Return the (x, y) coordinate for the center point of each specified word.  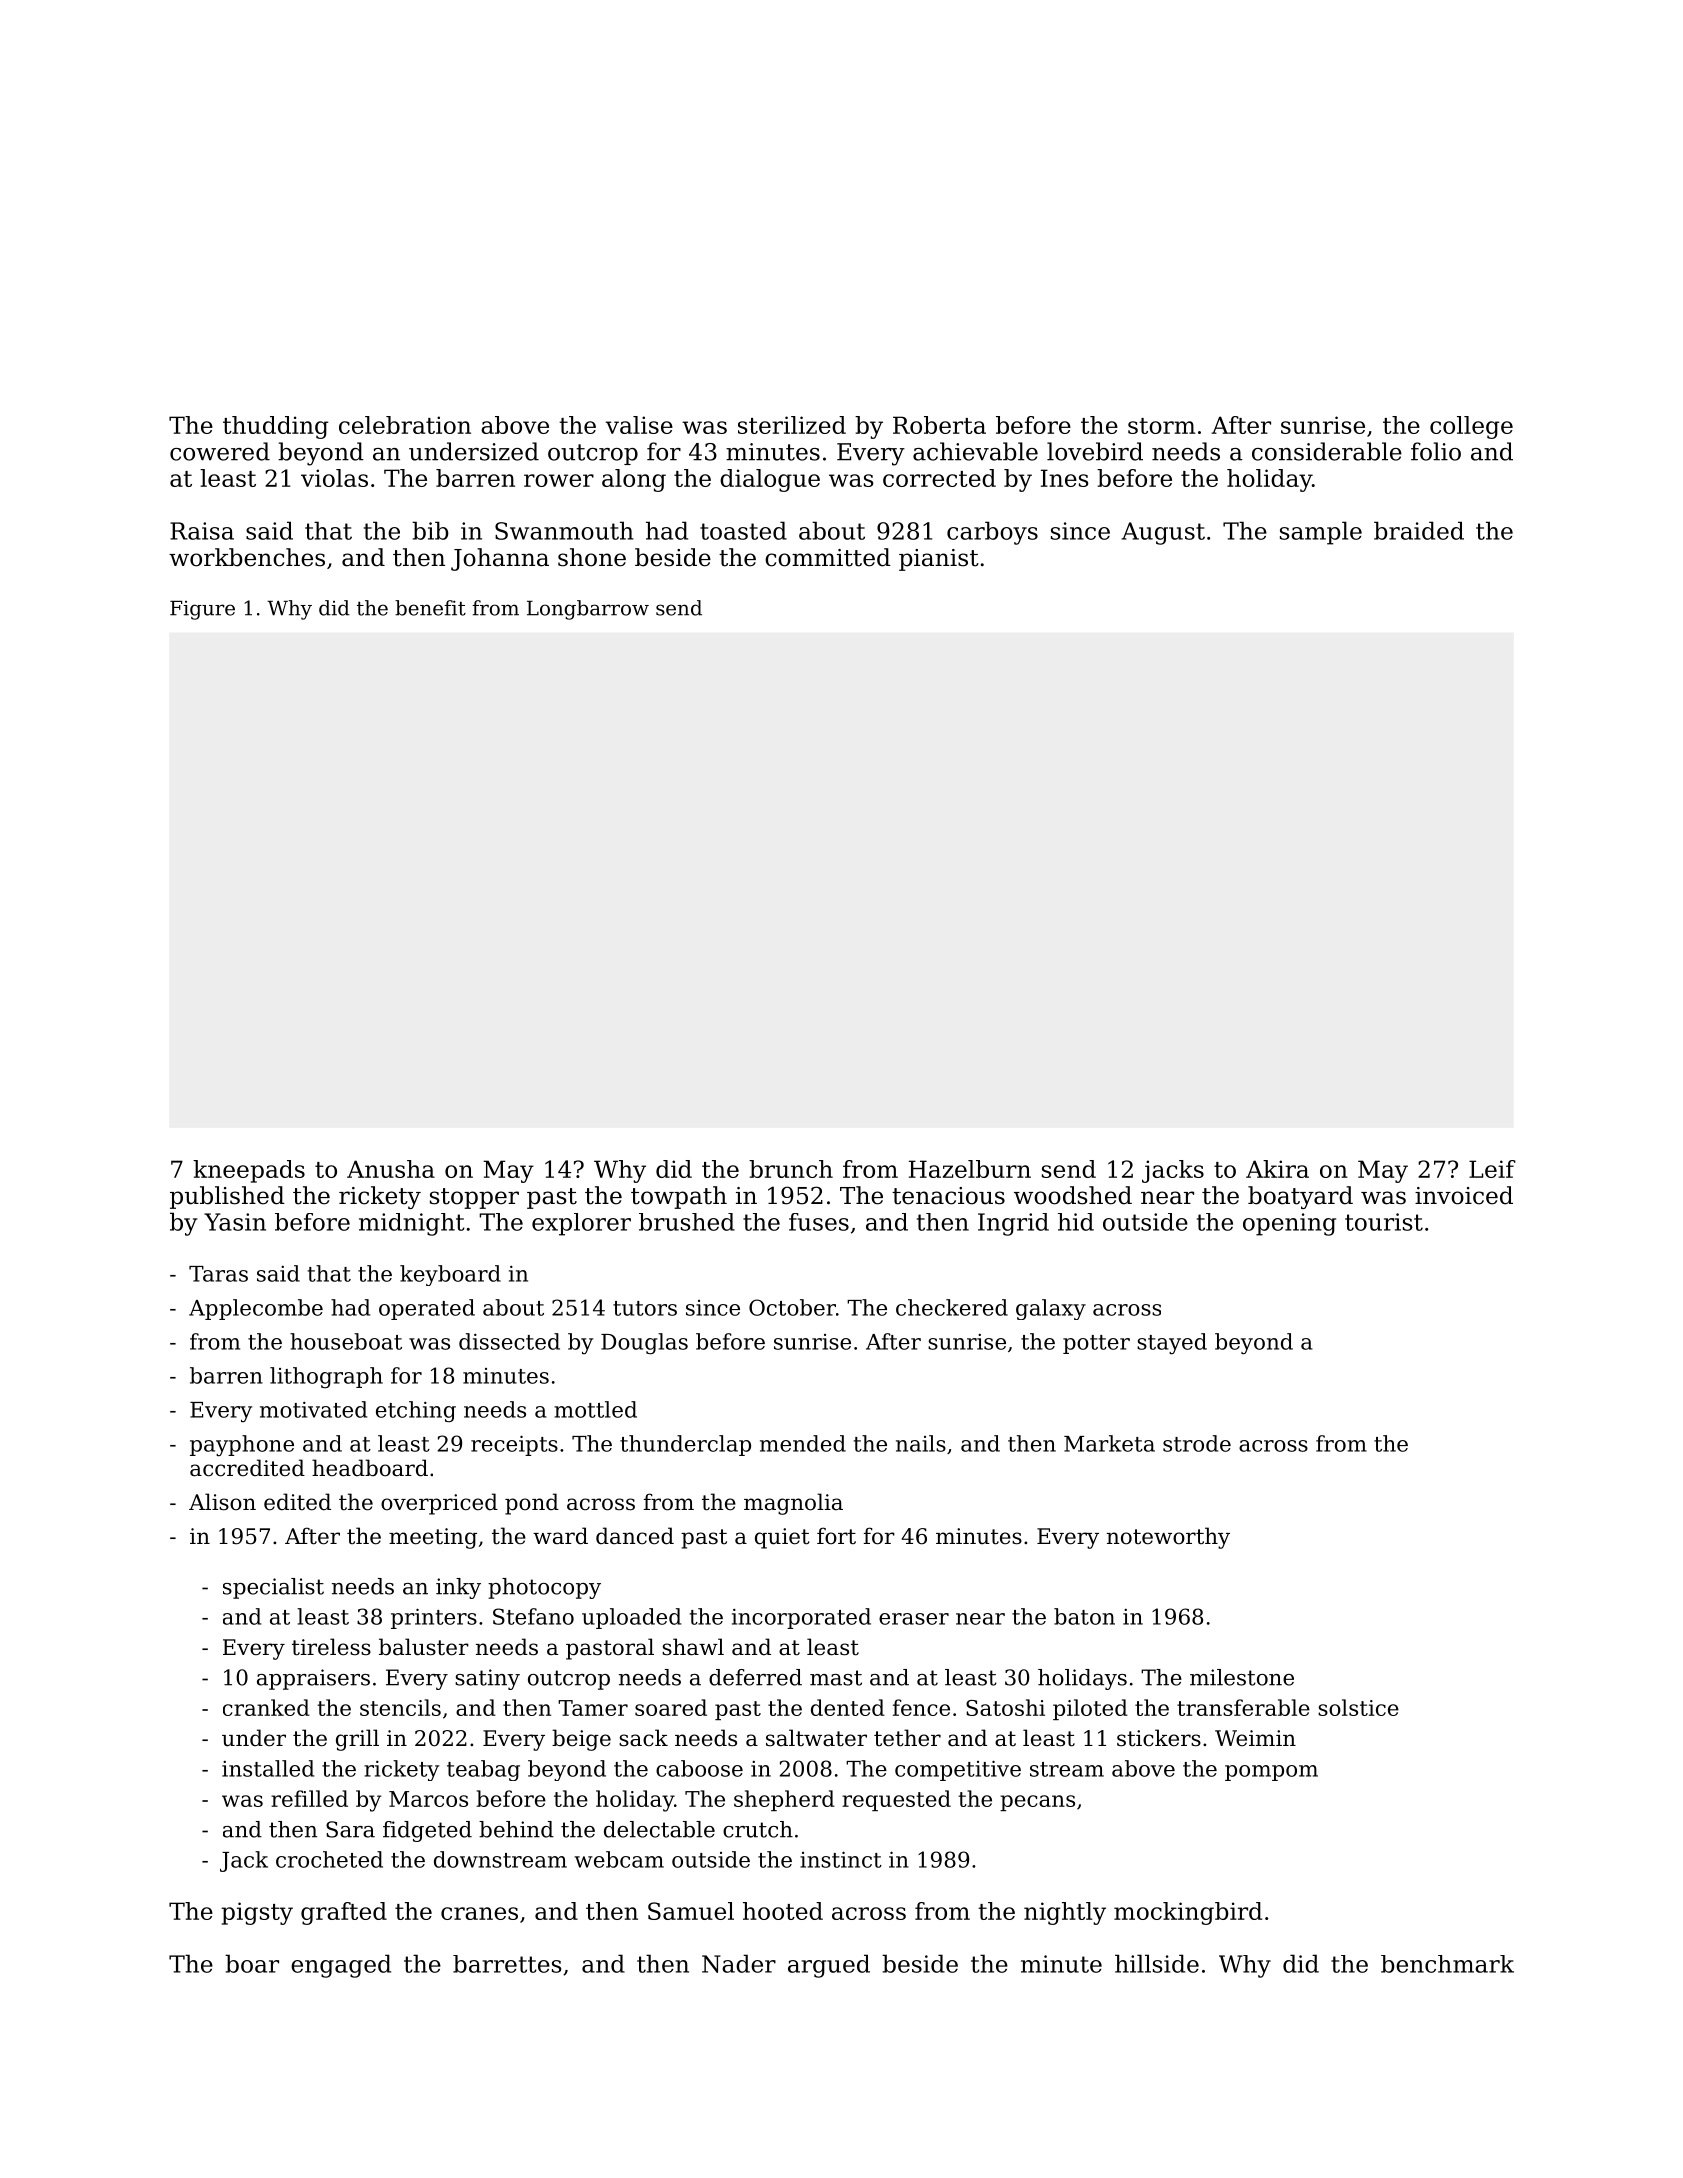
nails (921, 1443)
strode (1197, 1443)
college (1471, 427)
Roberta (939, 425)
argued (829, 1966)
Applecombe (256, 1309)
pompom (1271, 1773)
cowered (220, 451)
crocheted (329, 1859)
